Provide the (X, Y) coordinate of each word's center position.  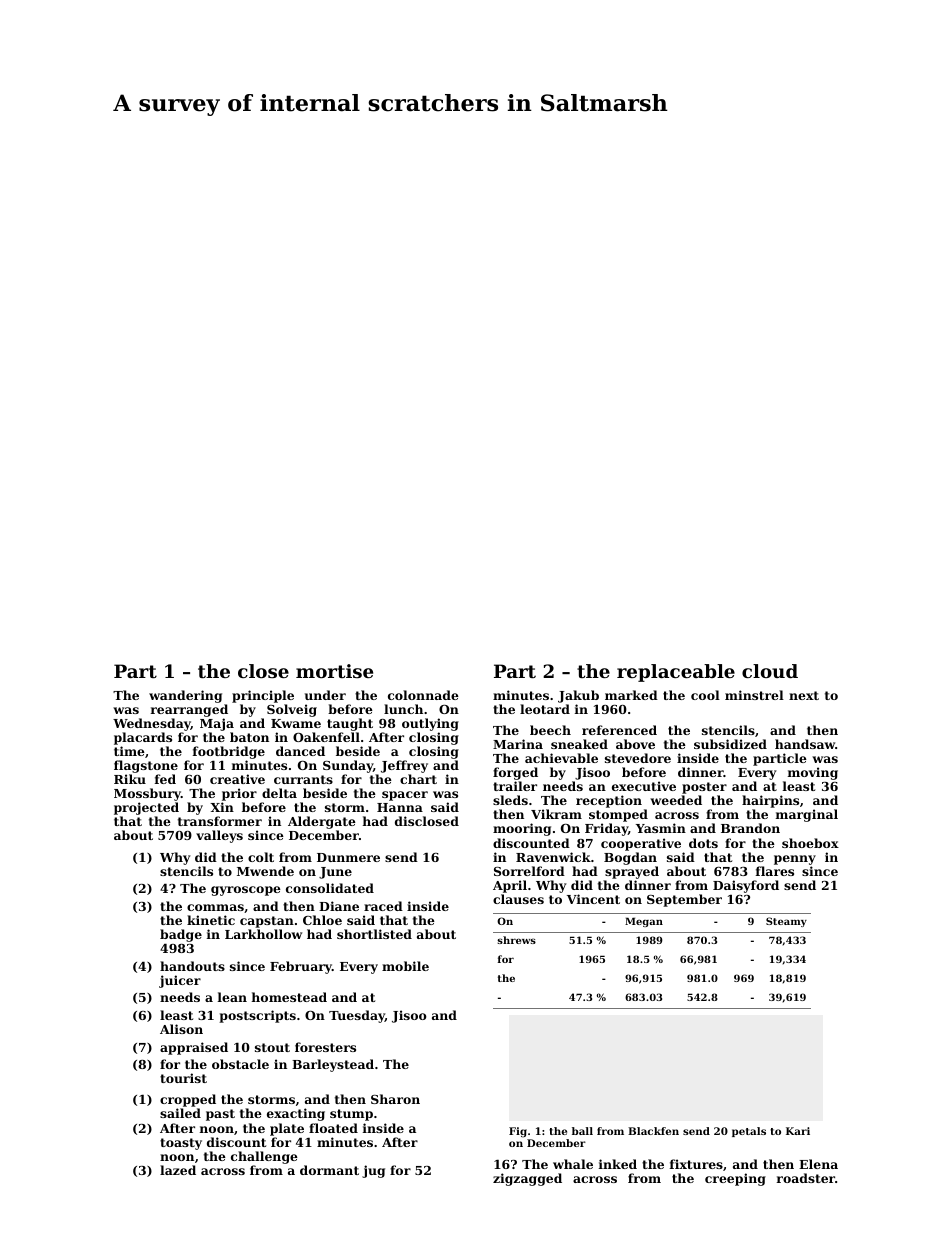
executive (644, 786)
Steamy (786, 922)
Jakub (578, 696)
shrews (516, 940)
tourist (183, 1078)
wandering (185, 696)
